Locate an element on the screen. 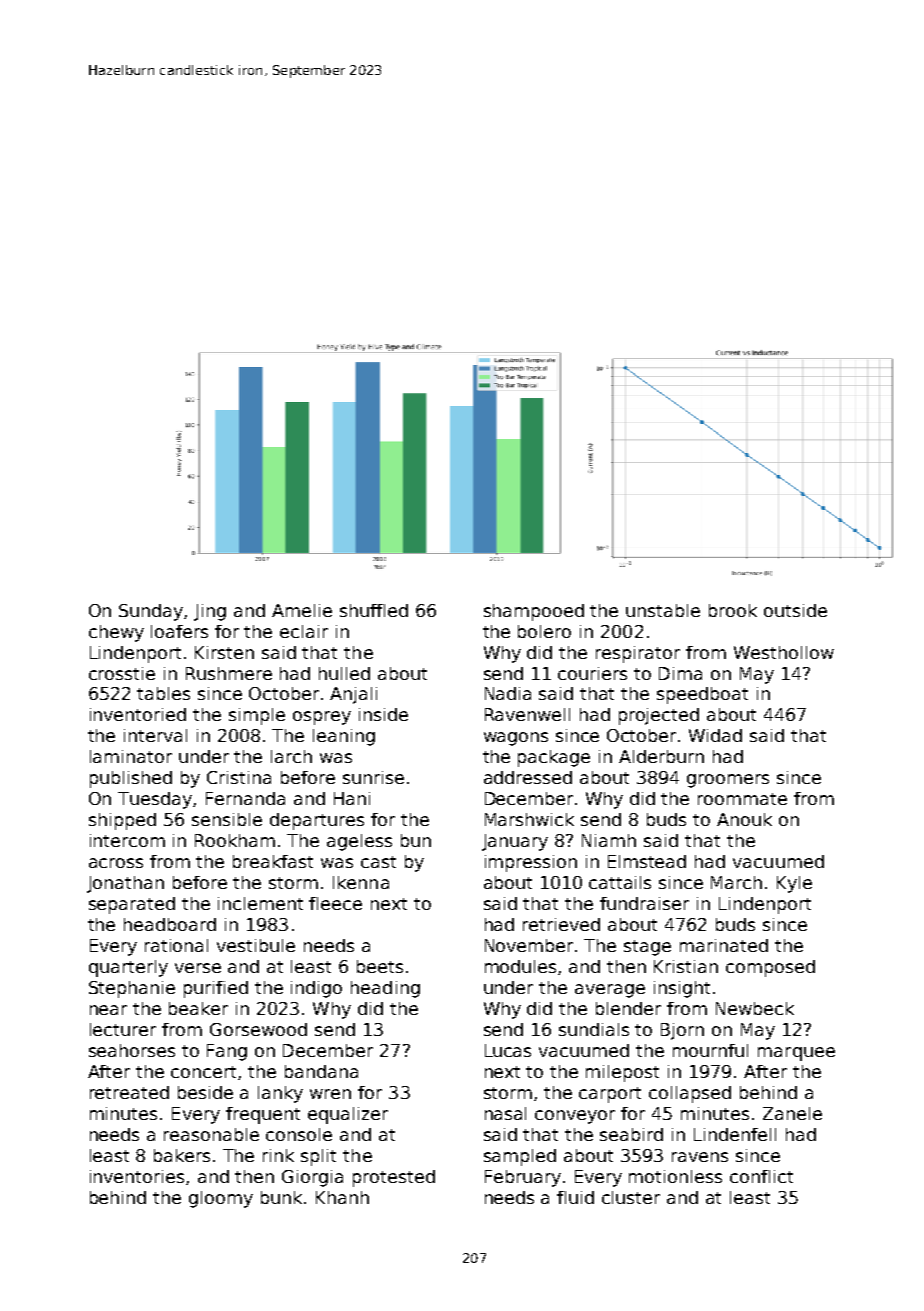  Lucas is located at coordinates (508, 1050).
